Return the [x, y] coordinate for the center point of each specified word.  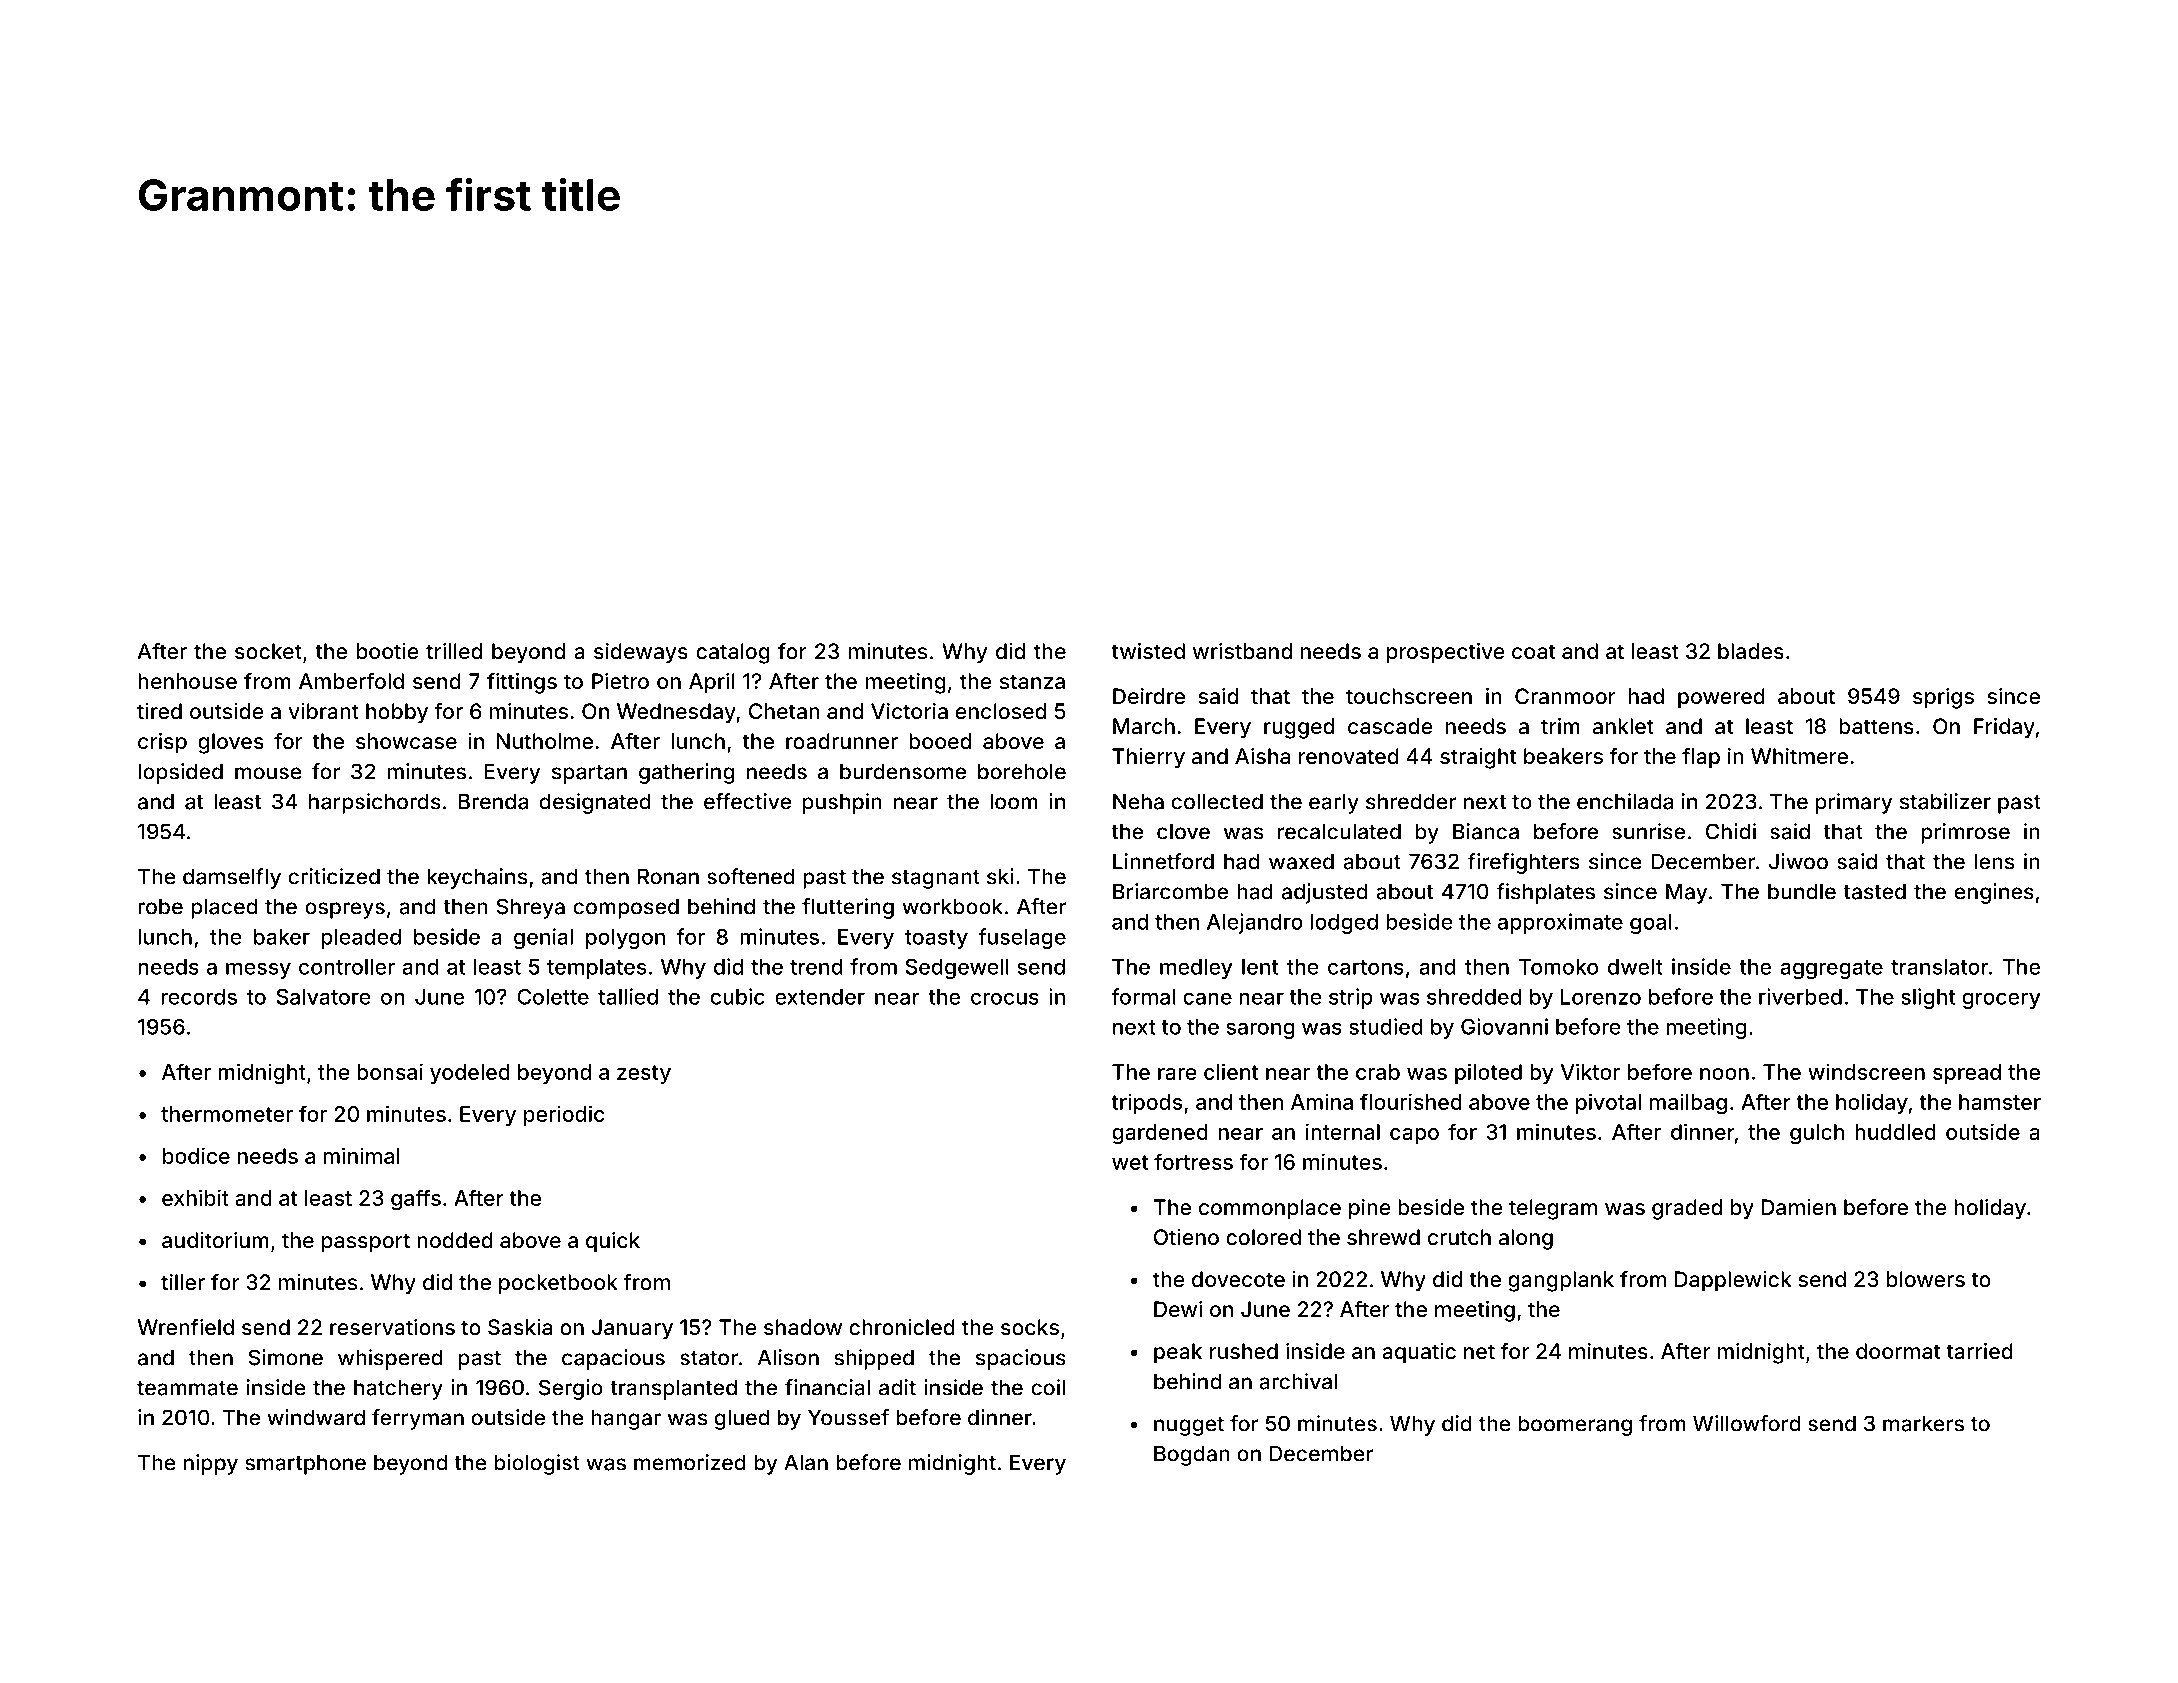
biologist [537, 1464]
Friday [2004, 728]
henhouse [187, 681]
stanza [1032, 682]
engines [1994, 893]
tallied [628, 996]
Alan [806, 1462]
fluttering [848, 908]
